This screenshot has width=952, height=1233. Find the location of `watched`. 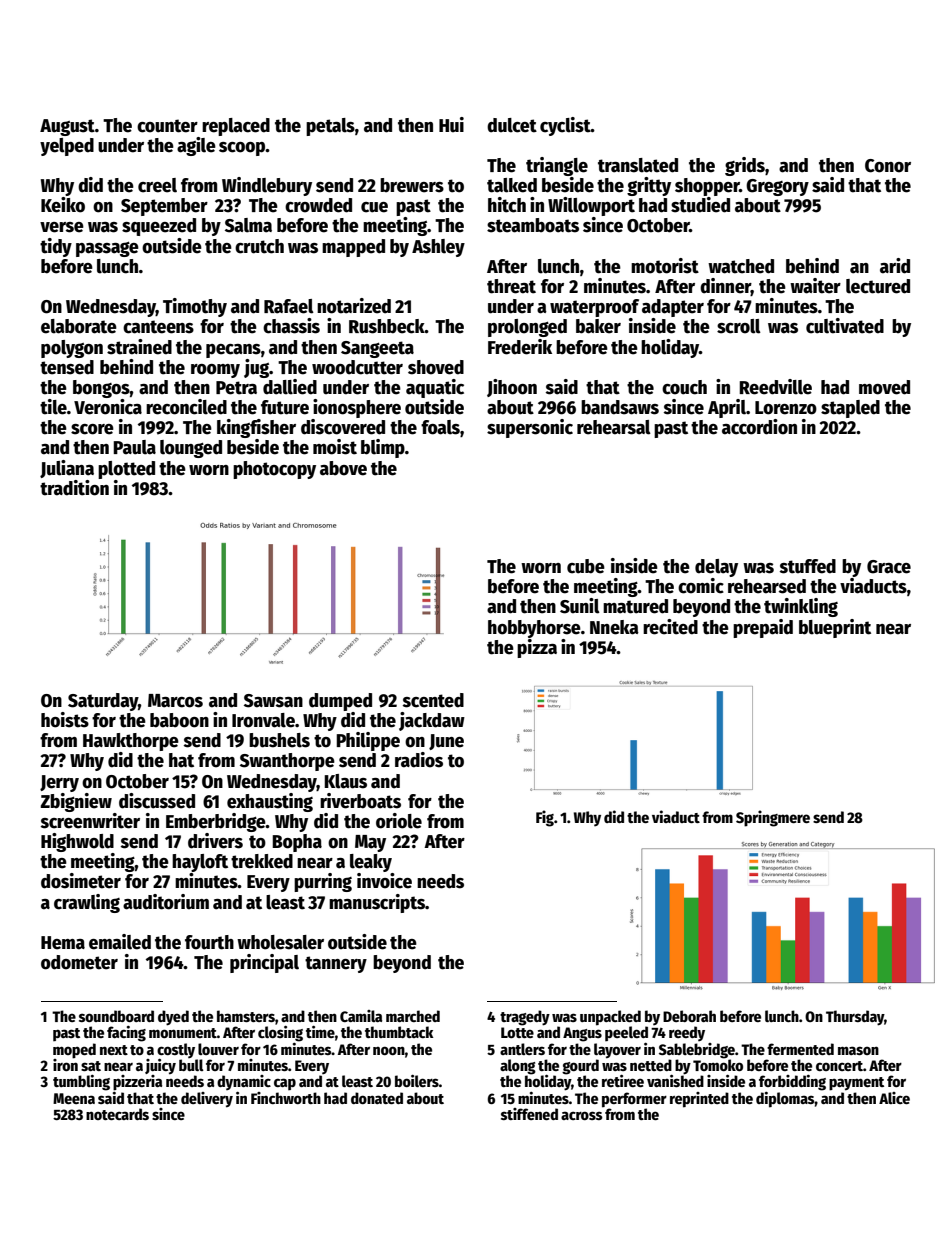

watched is located at coordinates (741, 266).
